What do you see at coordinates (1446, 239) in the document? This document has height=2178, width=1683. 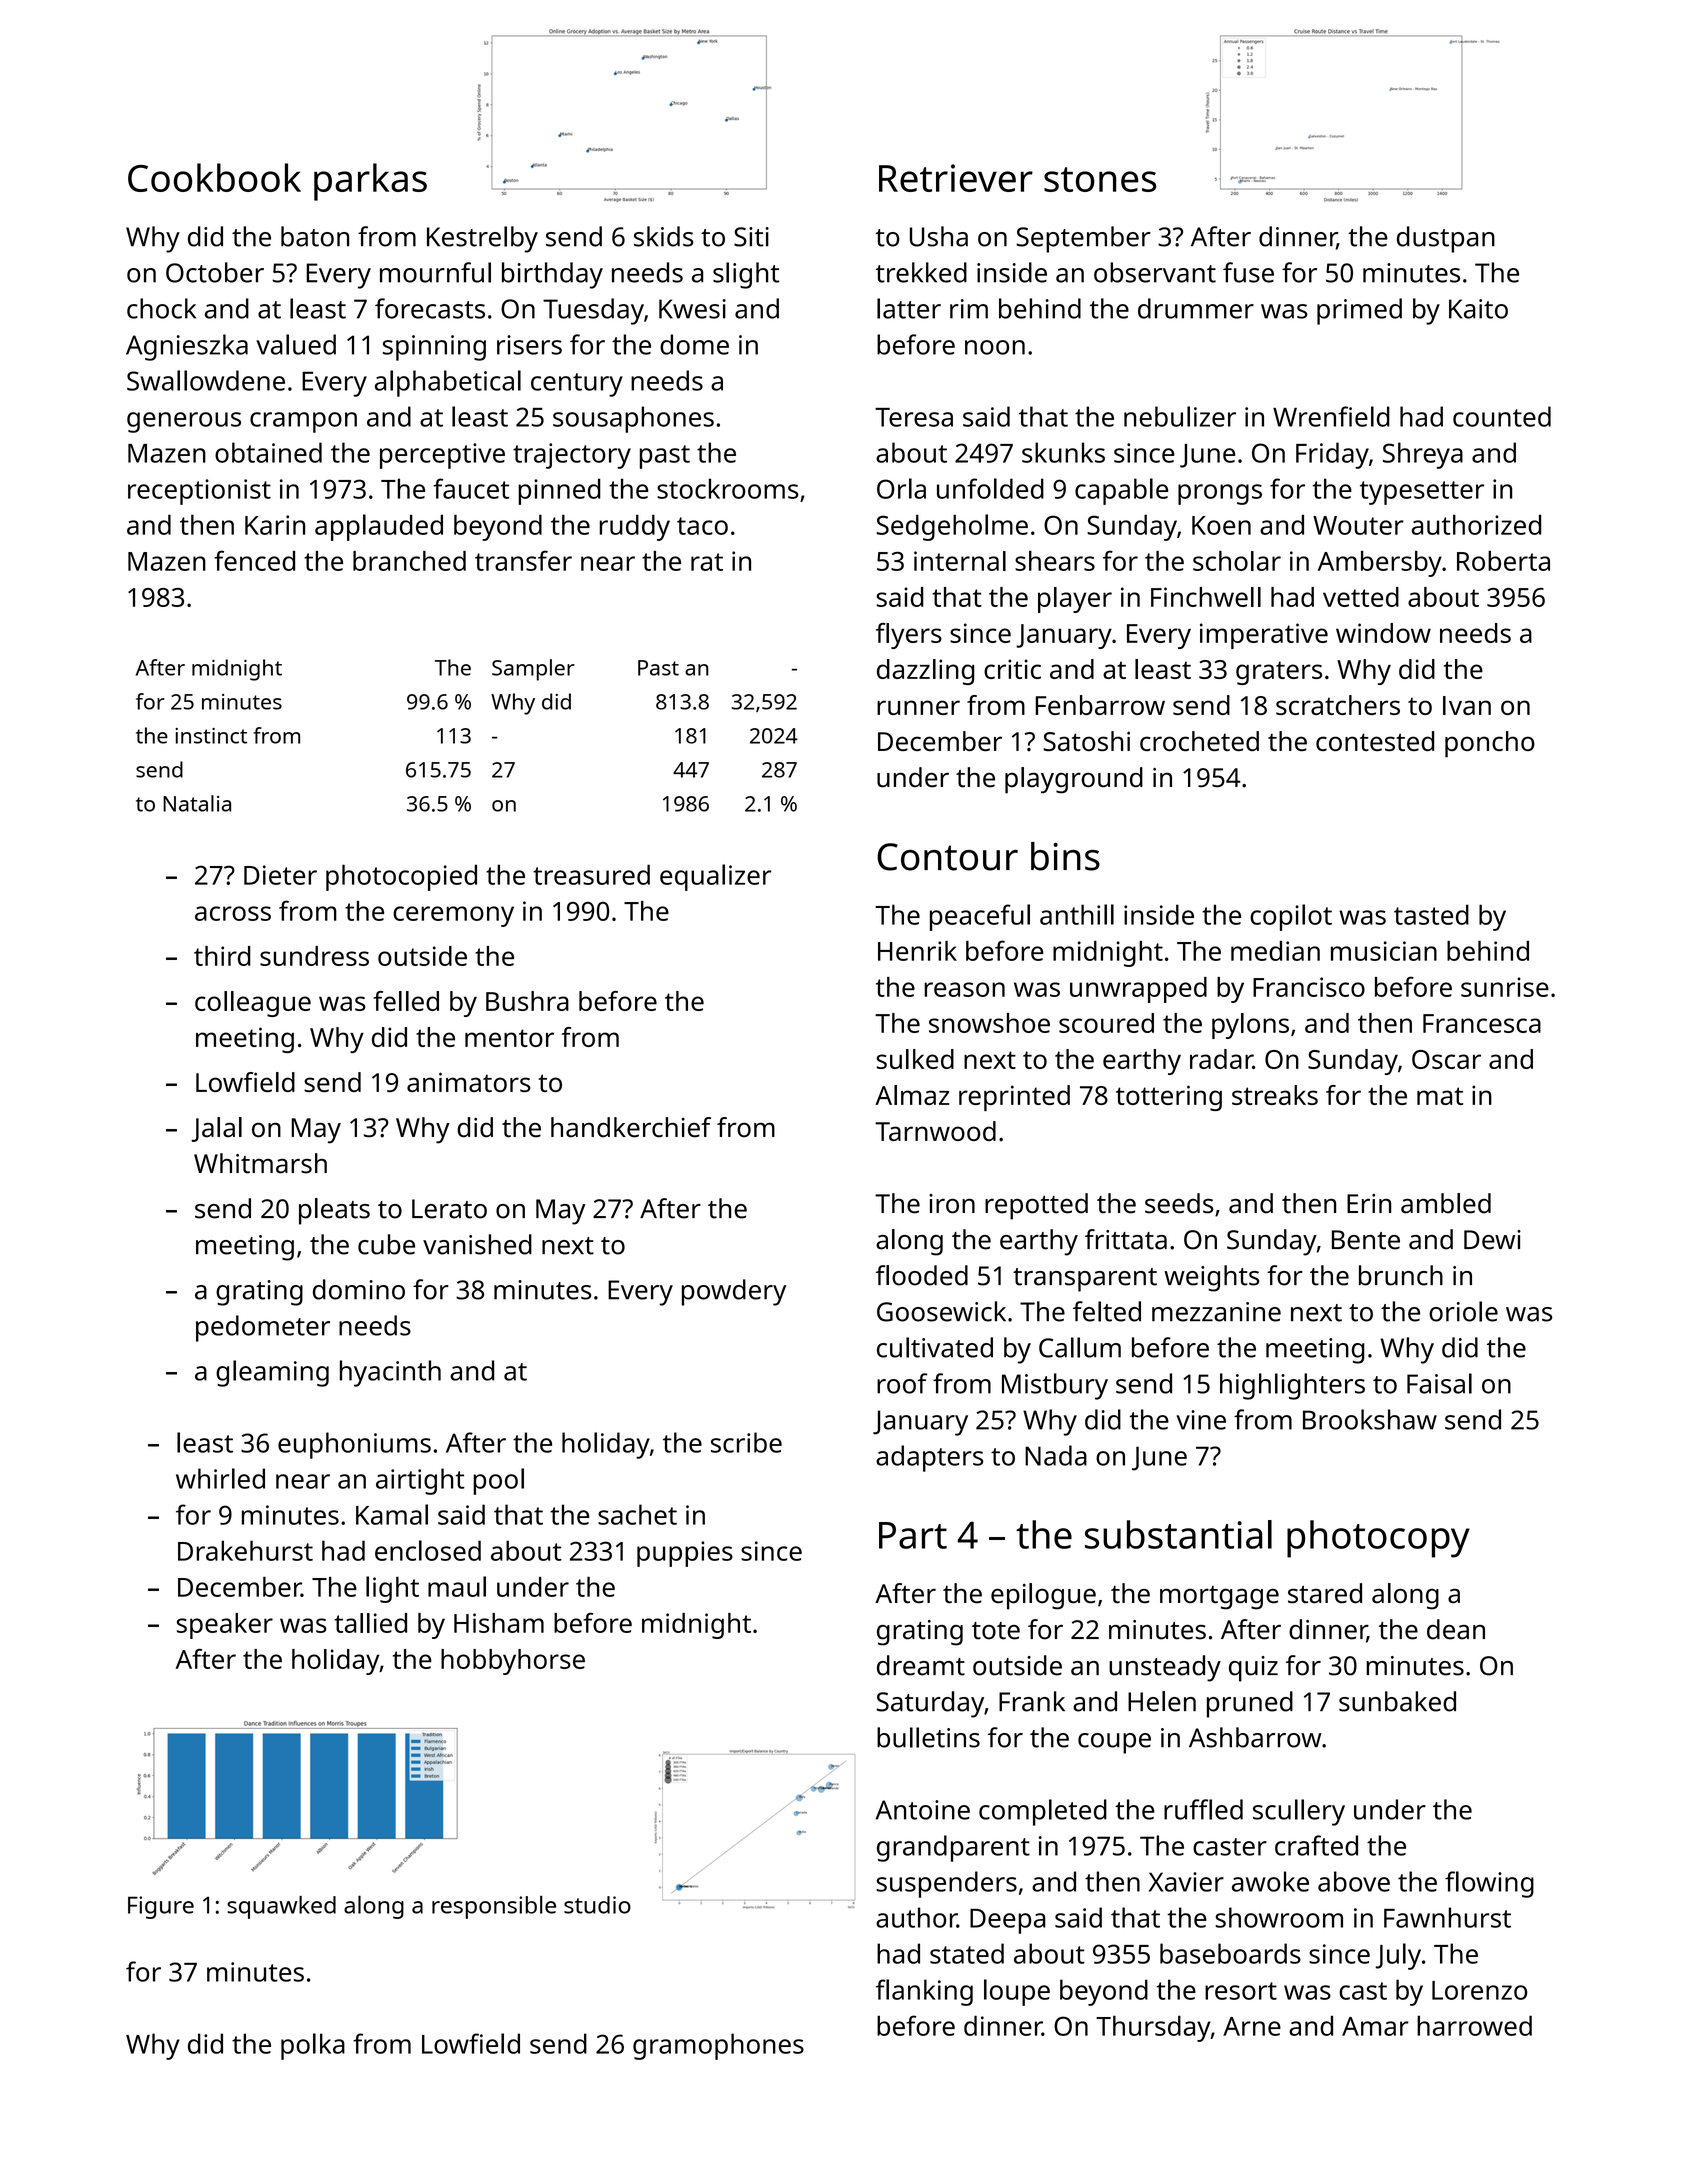 I see `dustpan` at bounding box center [1446, 239].
